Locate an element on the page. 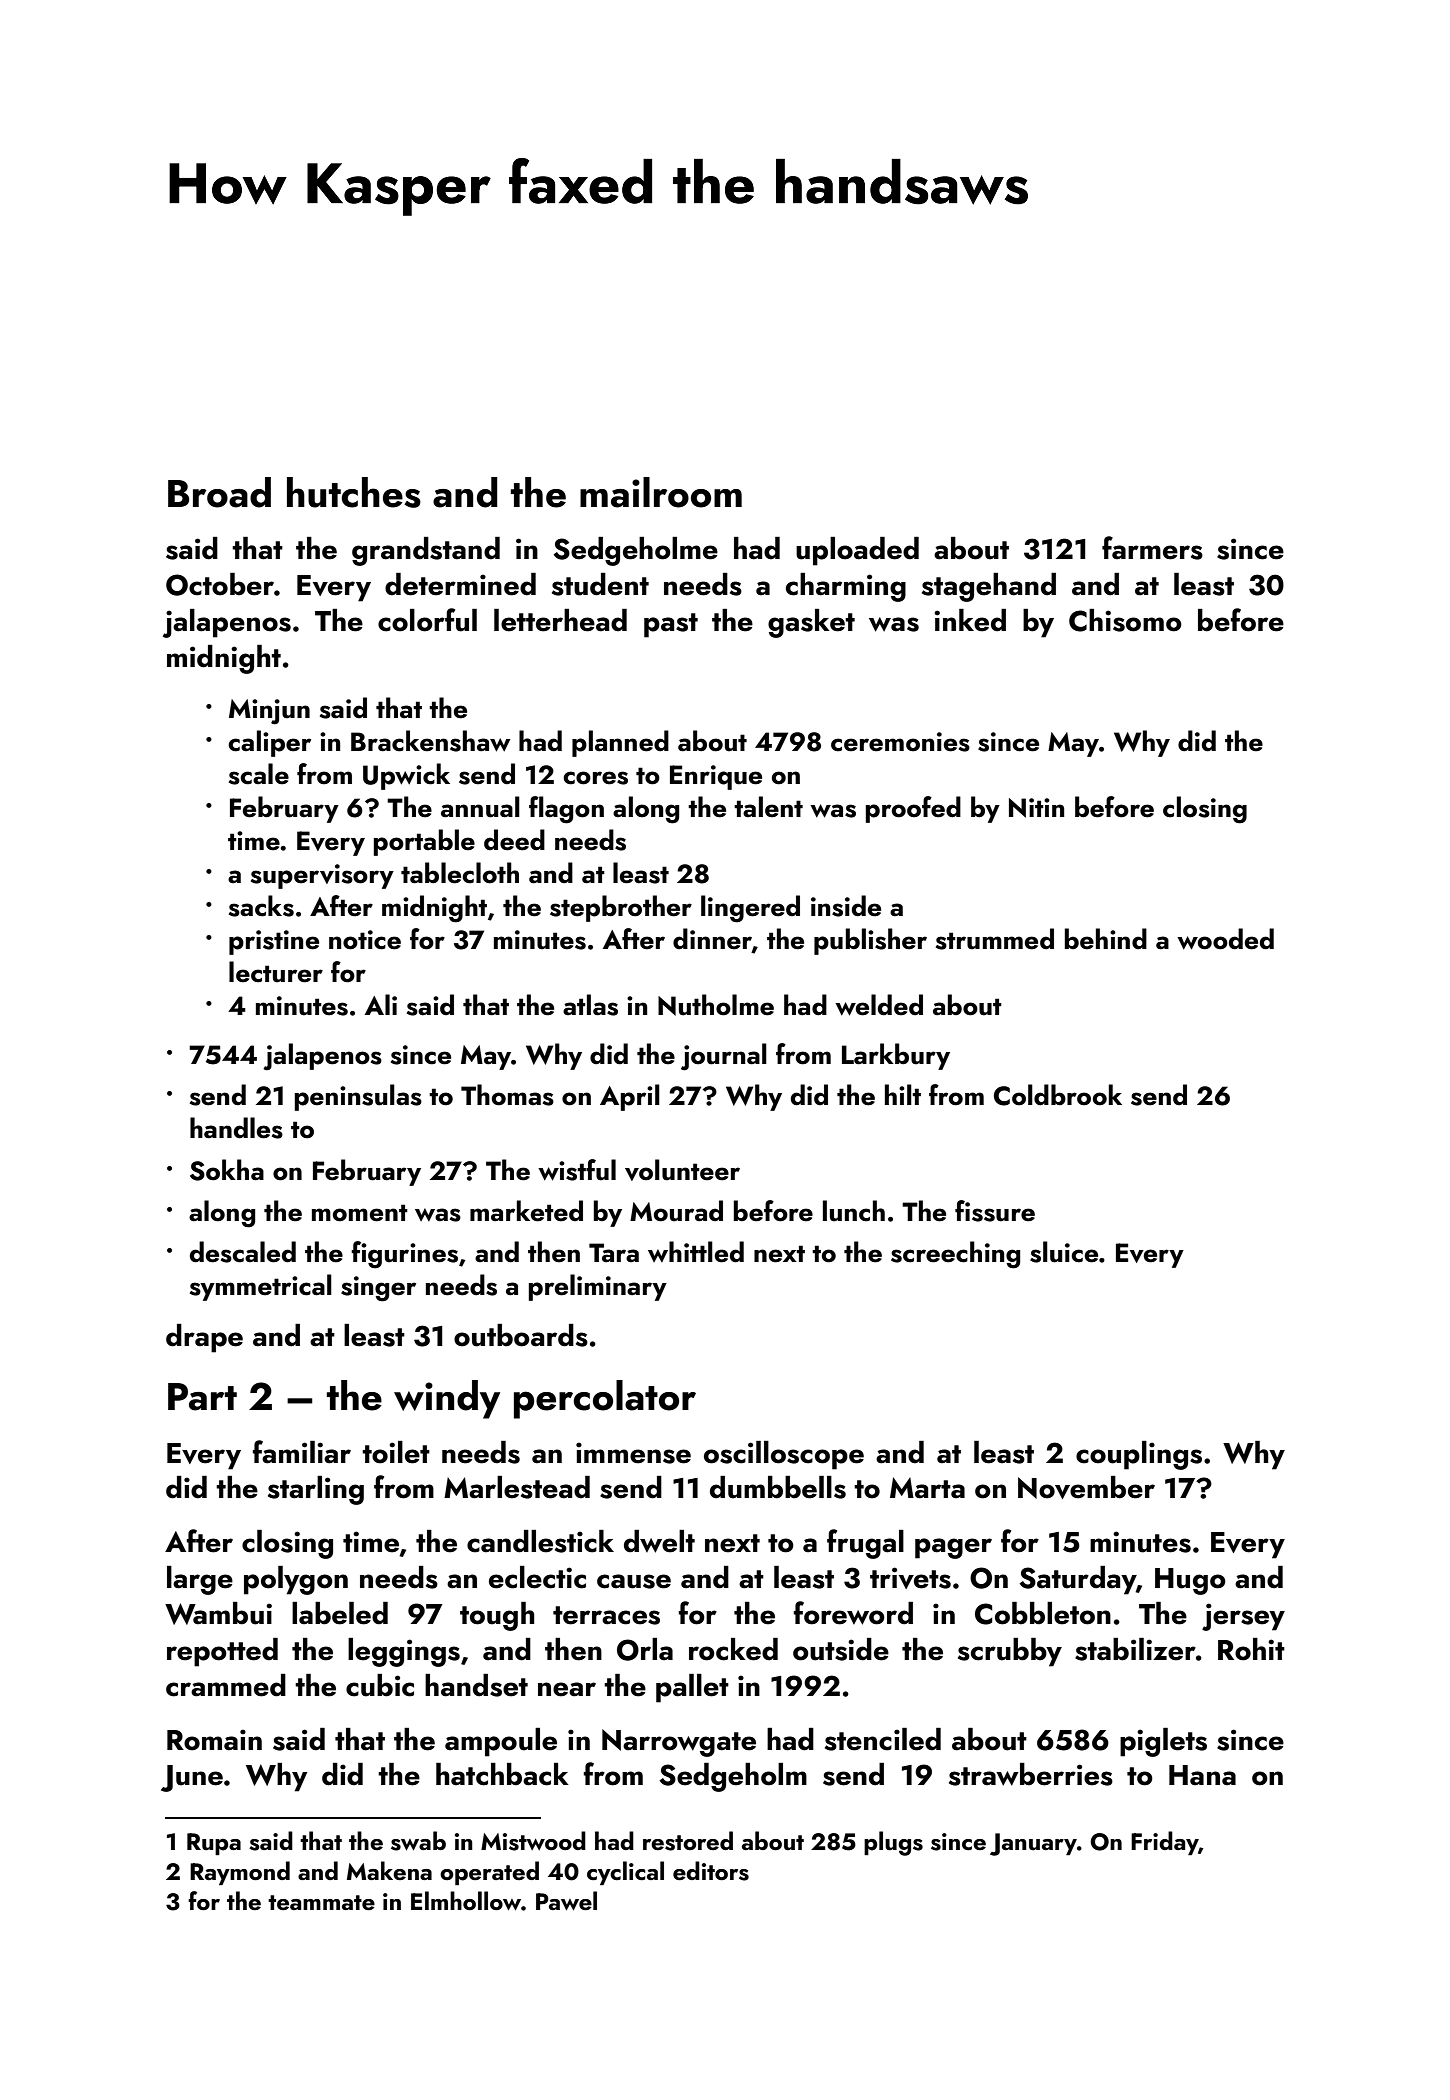 The width and height of the image is (1450, 2100). Nitin is located at coordinates (1036, 808).
